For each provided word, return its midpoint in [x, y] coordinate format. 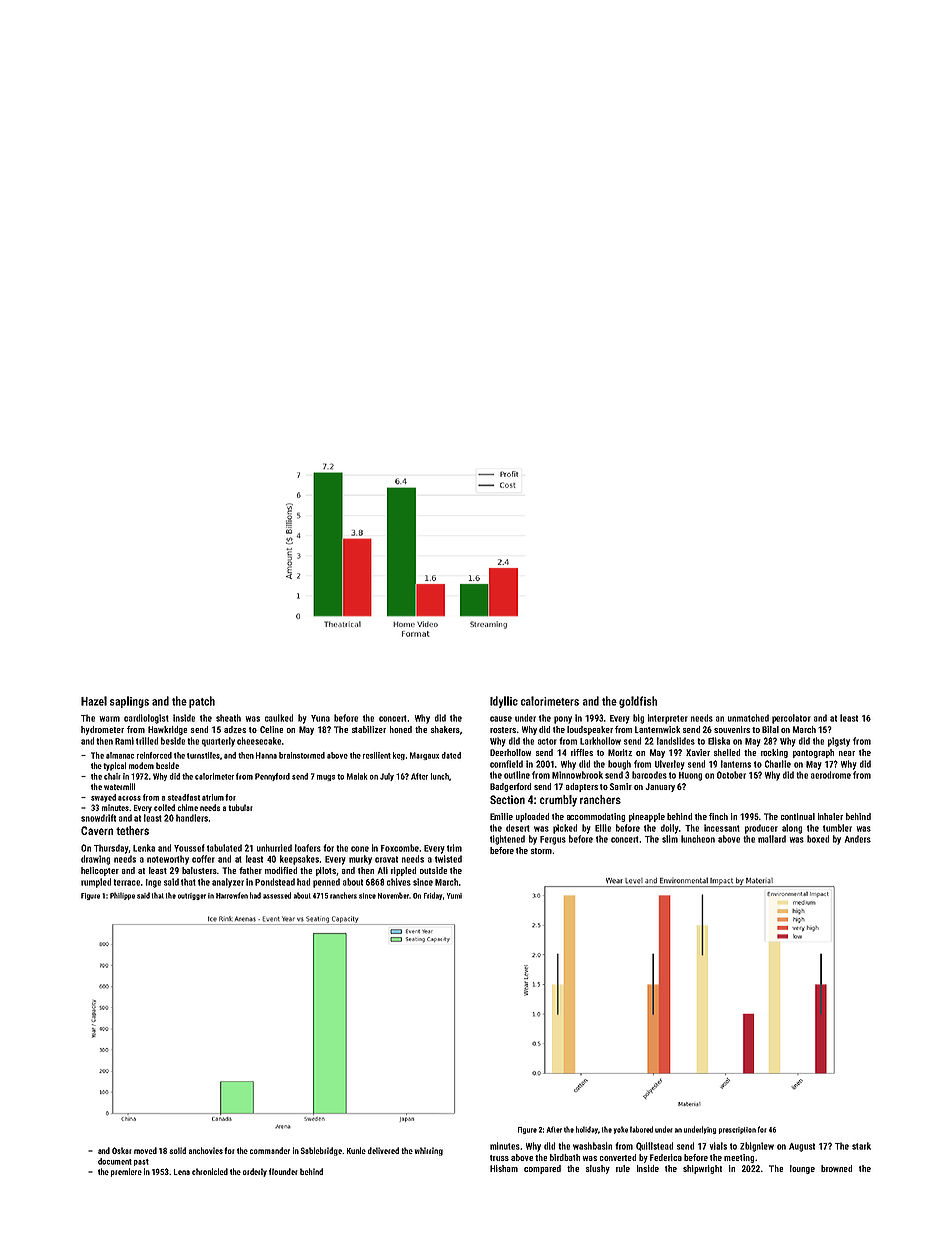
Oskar [122, 1150]
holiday [587, 1130]
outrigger [192, 896]
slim [670, 839]
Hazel [94, 701]
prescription [737, 1130]
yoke [621, 1130]
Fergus [553, 840]
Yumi [454, 896]
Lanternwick [658, 729]
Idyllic [504, 702]
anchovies [206, 1150]
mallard [772, 839]
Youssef [189, 848]
